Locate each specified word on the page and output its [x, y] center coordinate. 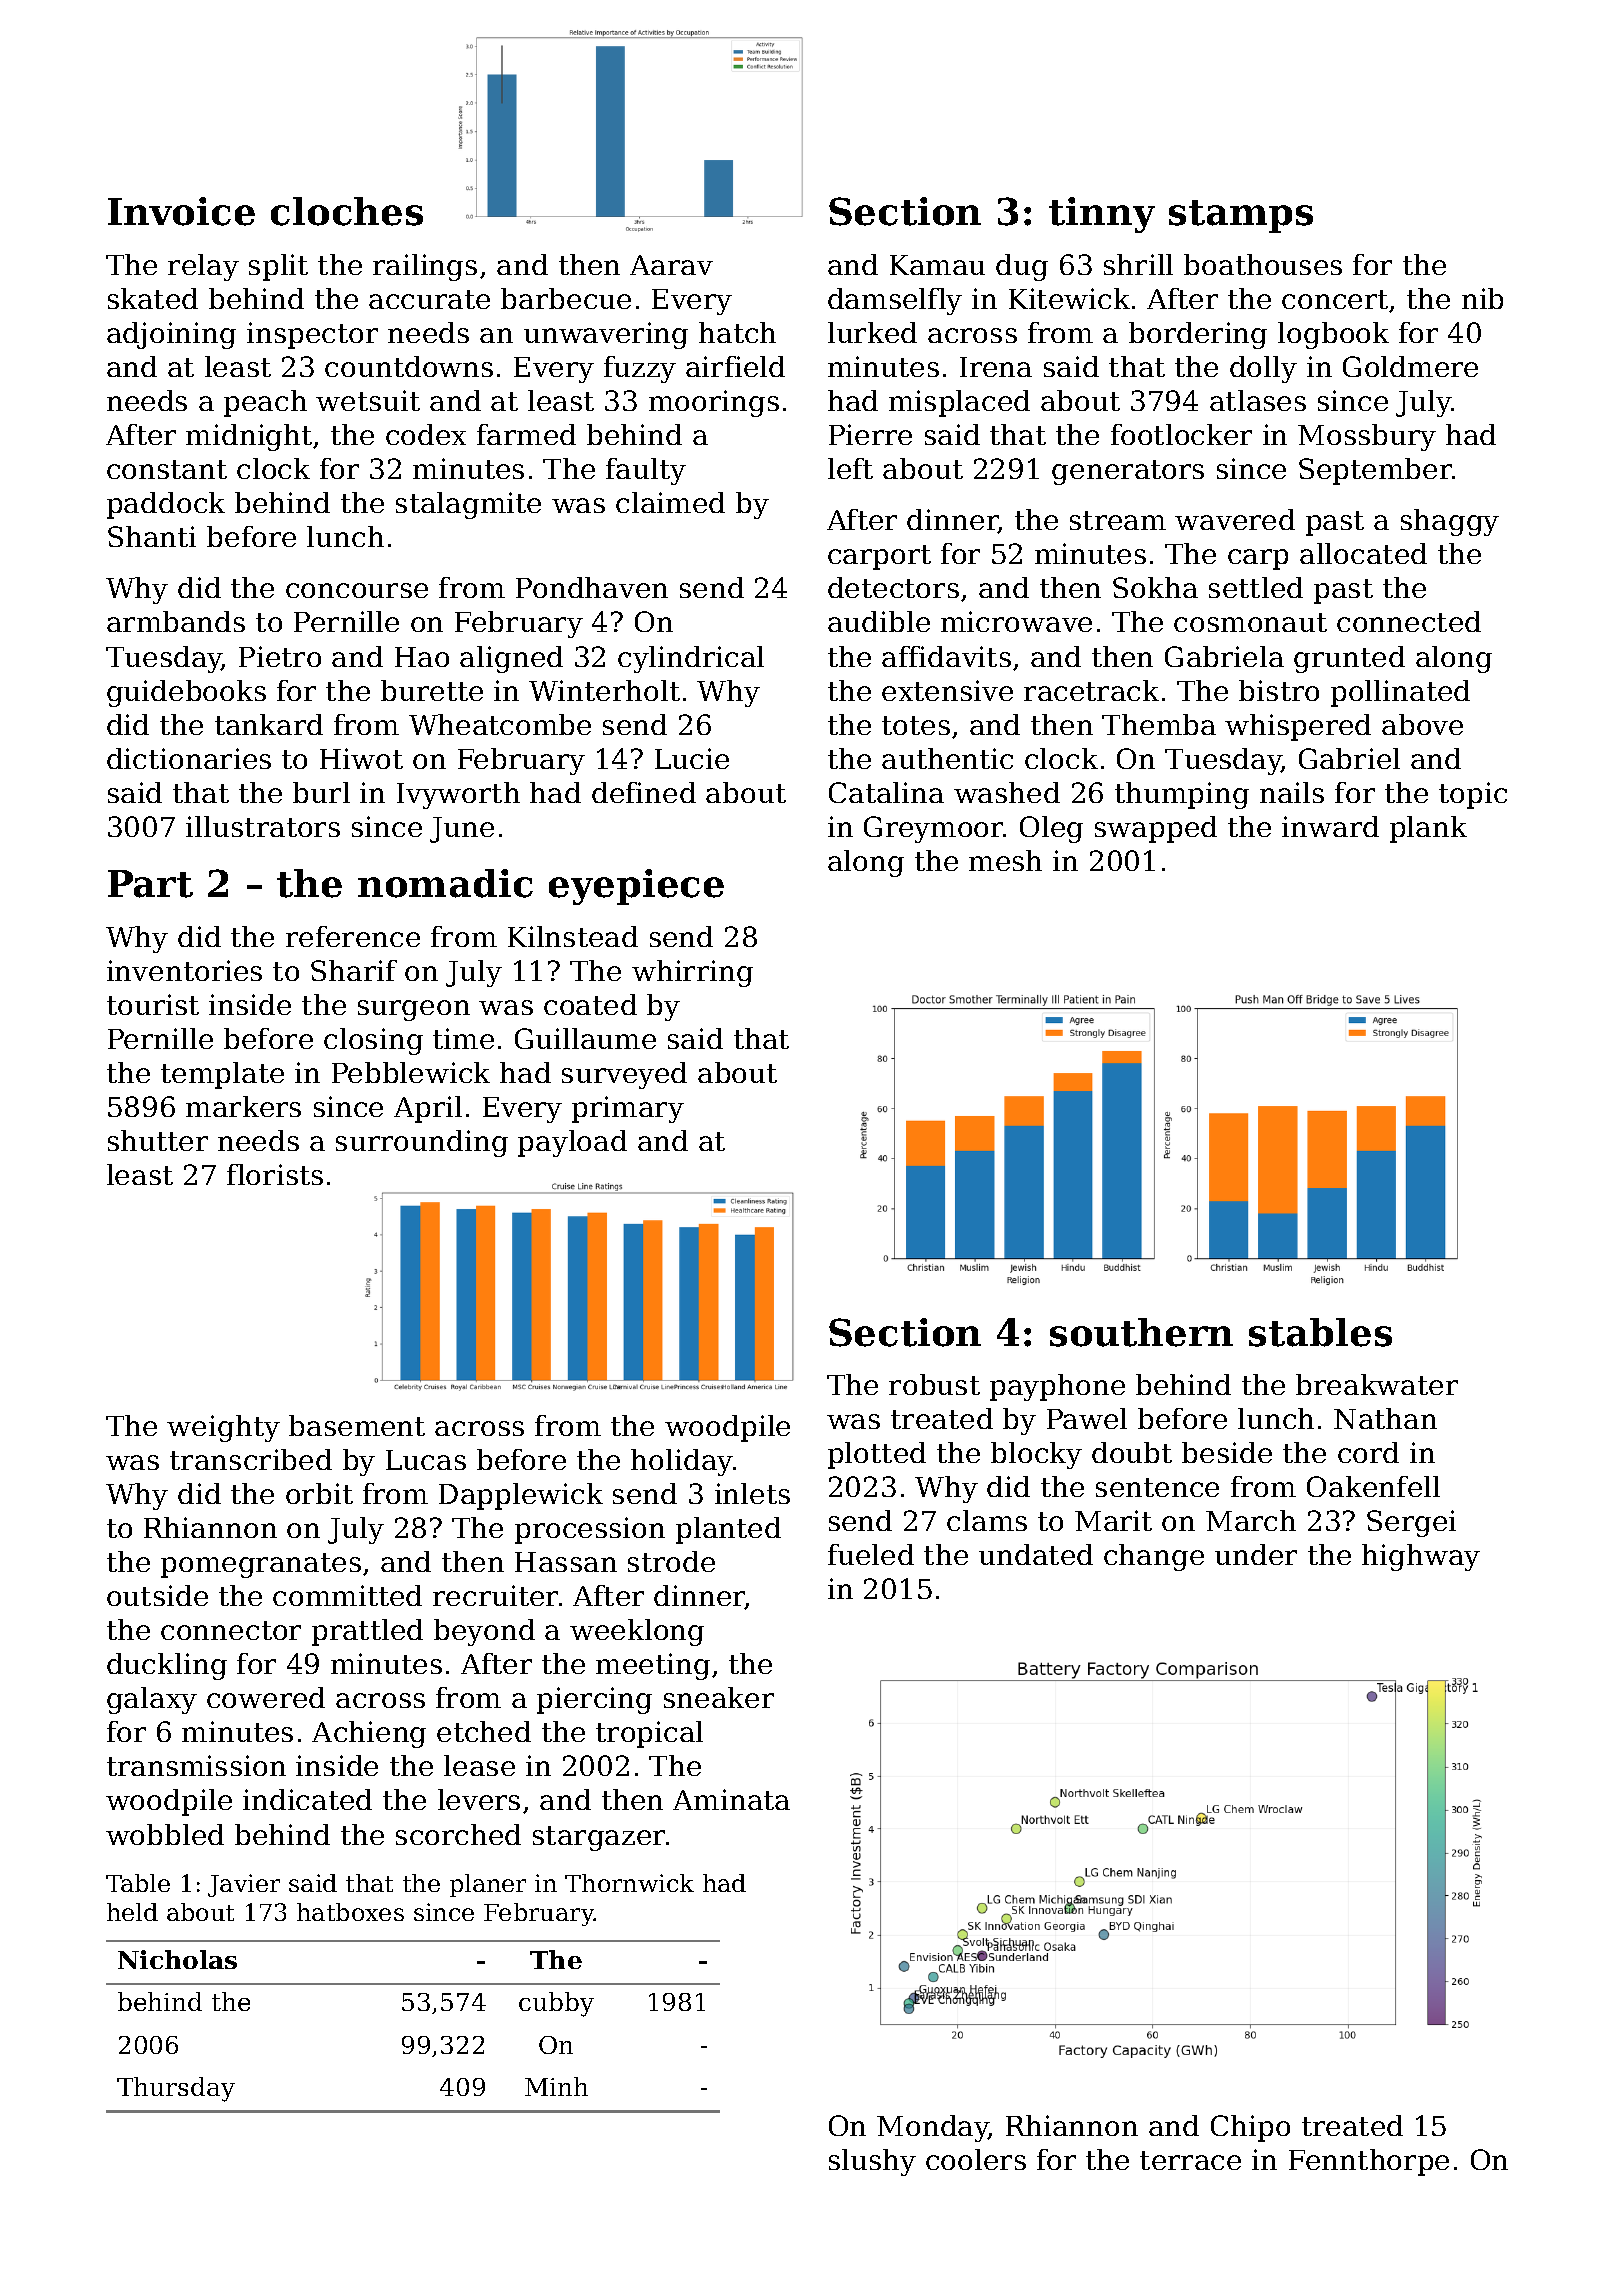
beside [1227, 1452]
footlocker [1181, 434]
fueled [871, 1554]
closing [373, 1041]
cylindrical [691, 659]
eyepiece [636, 887]
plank [1428, 829]
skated [153, 298]
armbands [176, 621]
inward [1330, 826]
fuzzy [640, 369]
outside [157, 1595]
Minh [556, 2086]
